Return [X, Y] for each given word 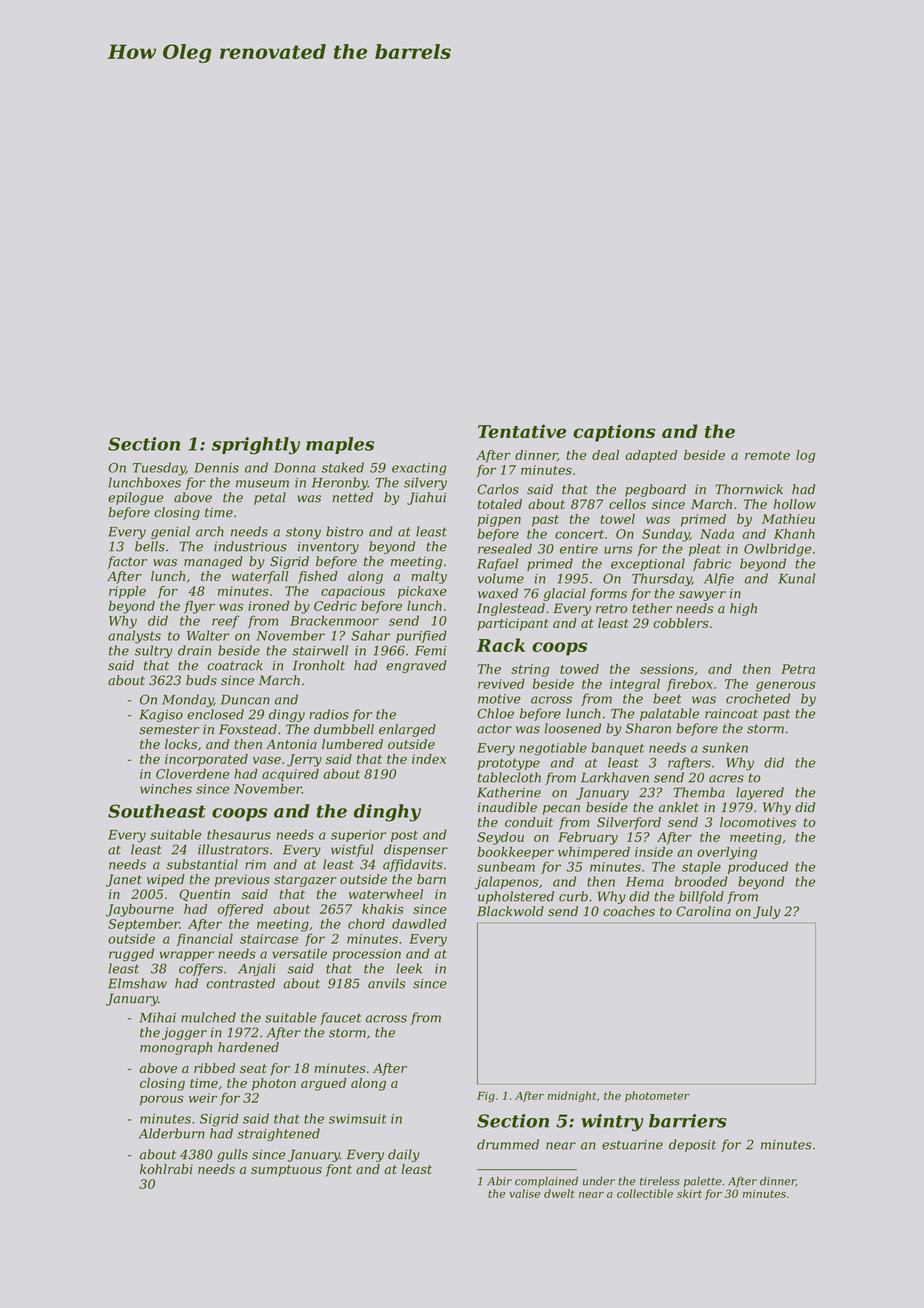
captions [614, 433]
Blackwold [510, 911]
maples [340, 445]
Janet [124, 880]
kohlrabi [166, 1169]
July [766, 912]
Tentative [522, 431]
